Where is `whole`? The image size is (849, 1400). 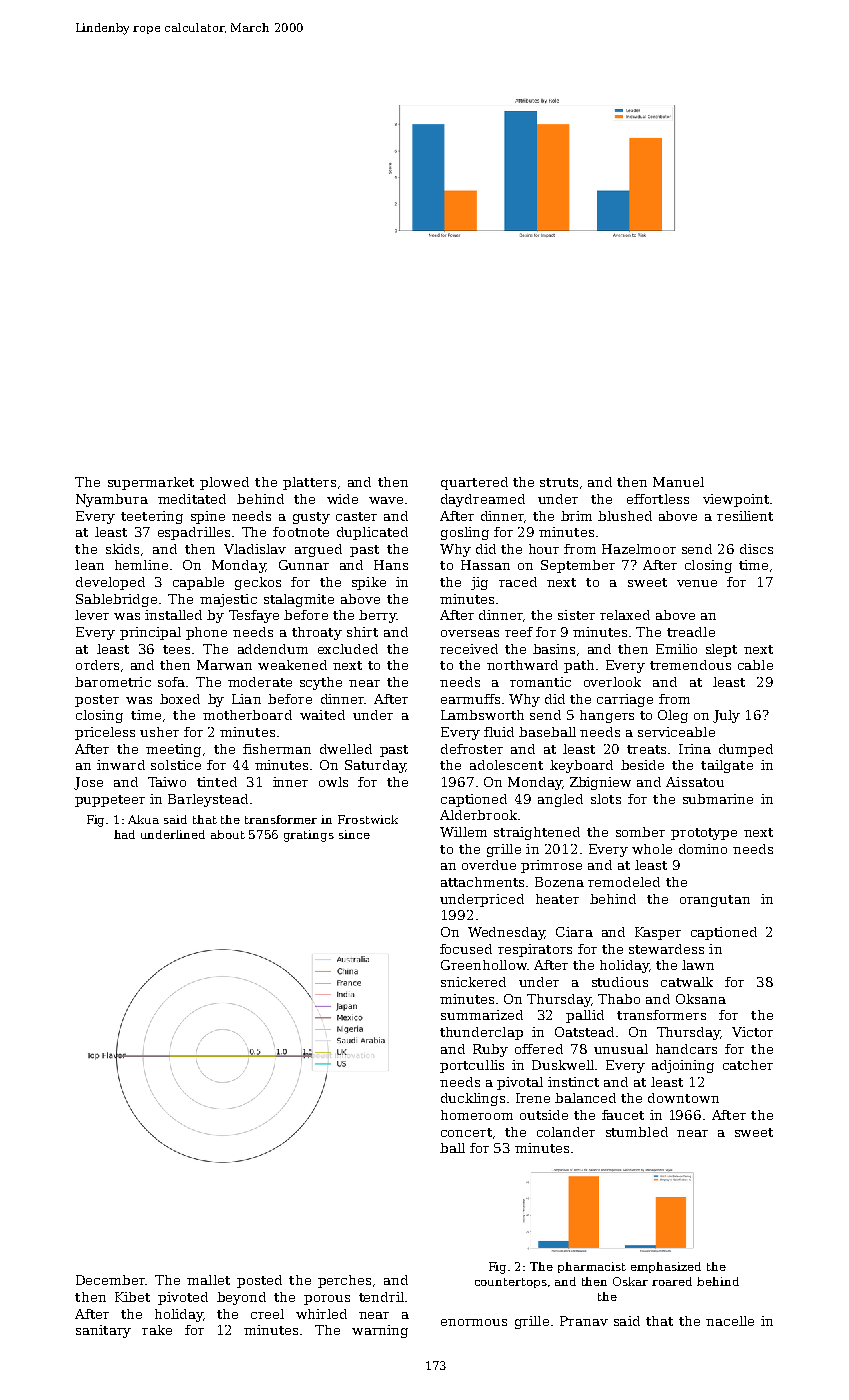 whole is located at coordinates (652, 849).
